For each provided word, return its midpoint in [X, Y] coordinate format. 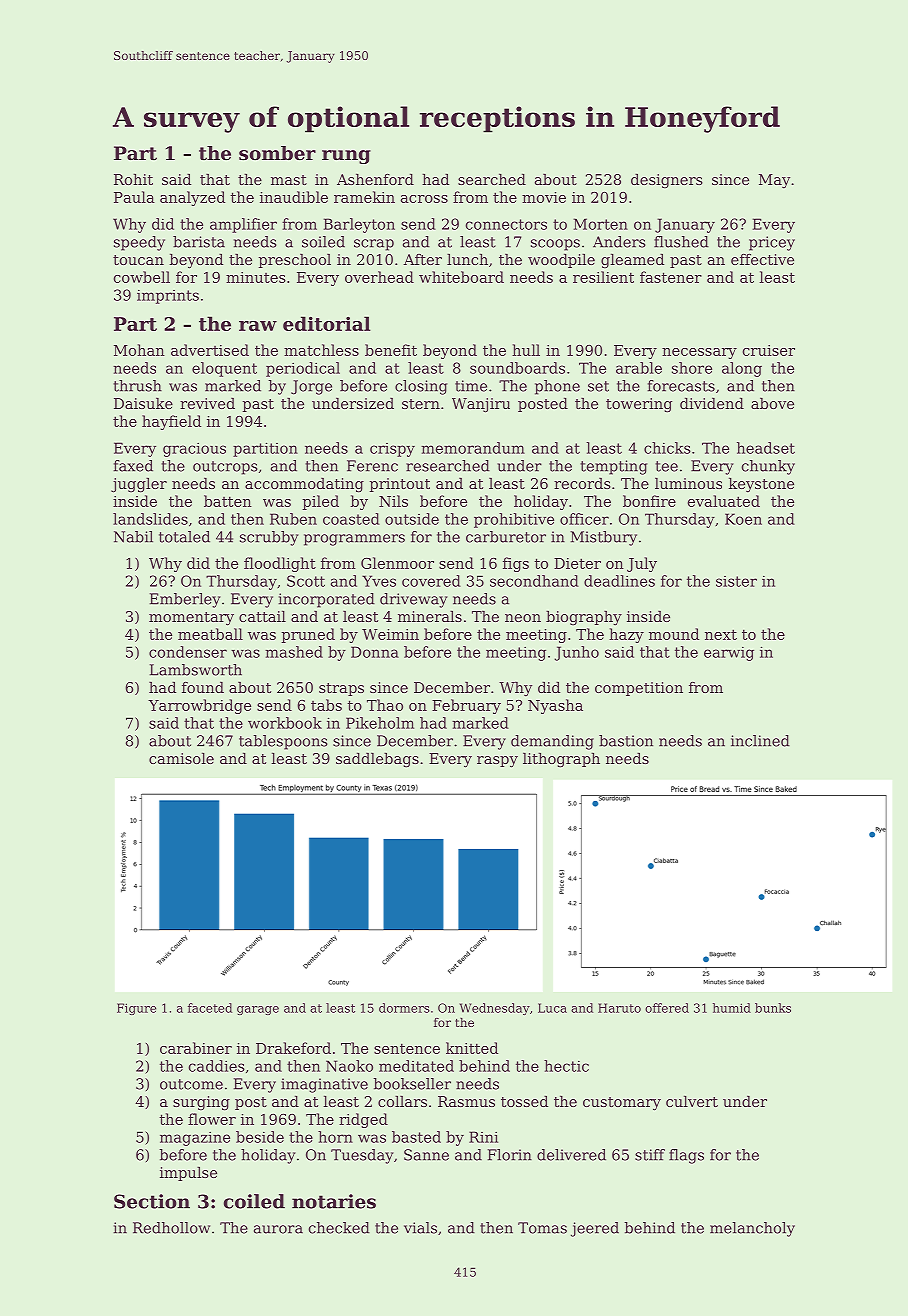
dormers [404, 1008]
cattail [262, 616]
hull [526, 350]
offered [667, 1008]
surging [201, 1103]
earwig [729, 654]
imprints [168, 297]
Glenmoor [397, 563]
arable [639, 368]
